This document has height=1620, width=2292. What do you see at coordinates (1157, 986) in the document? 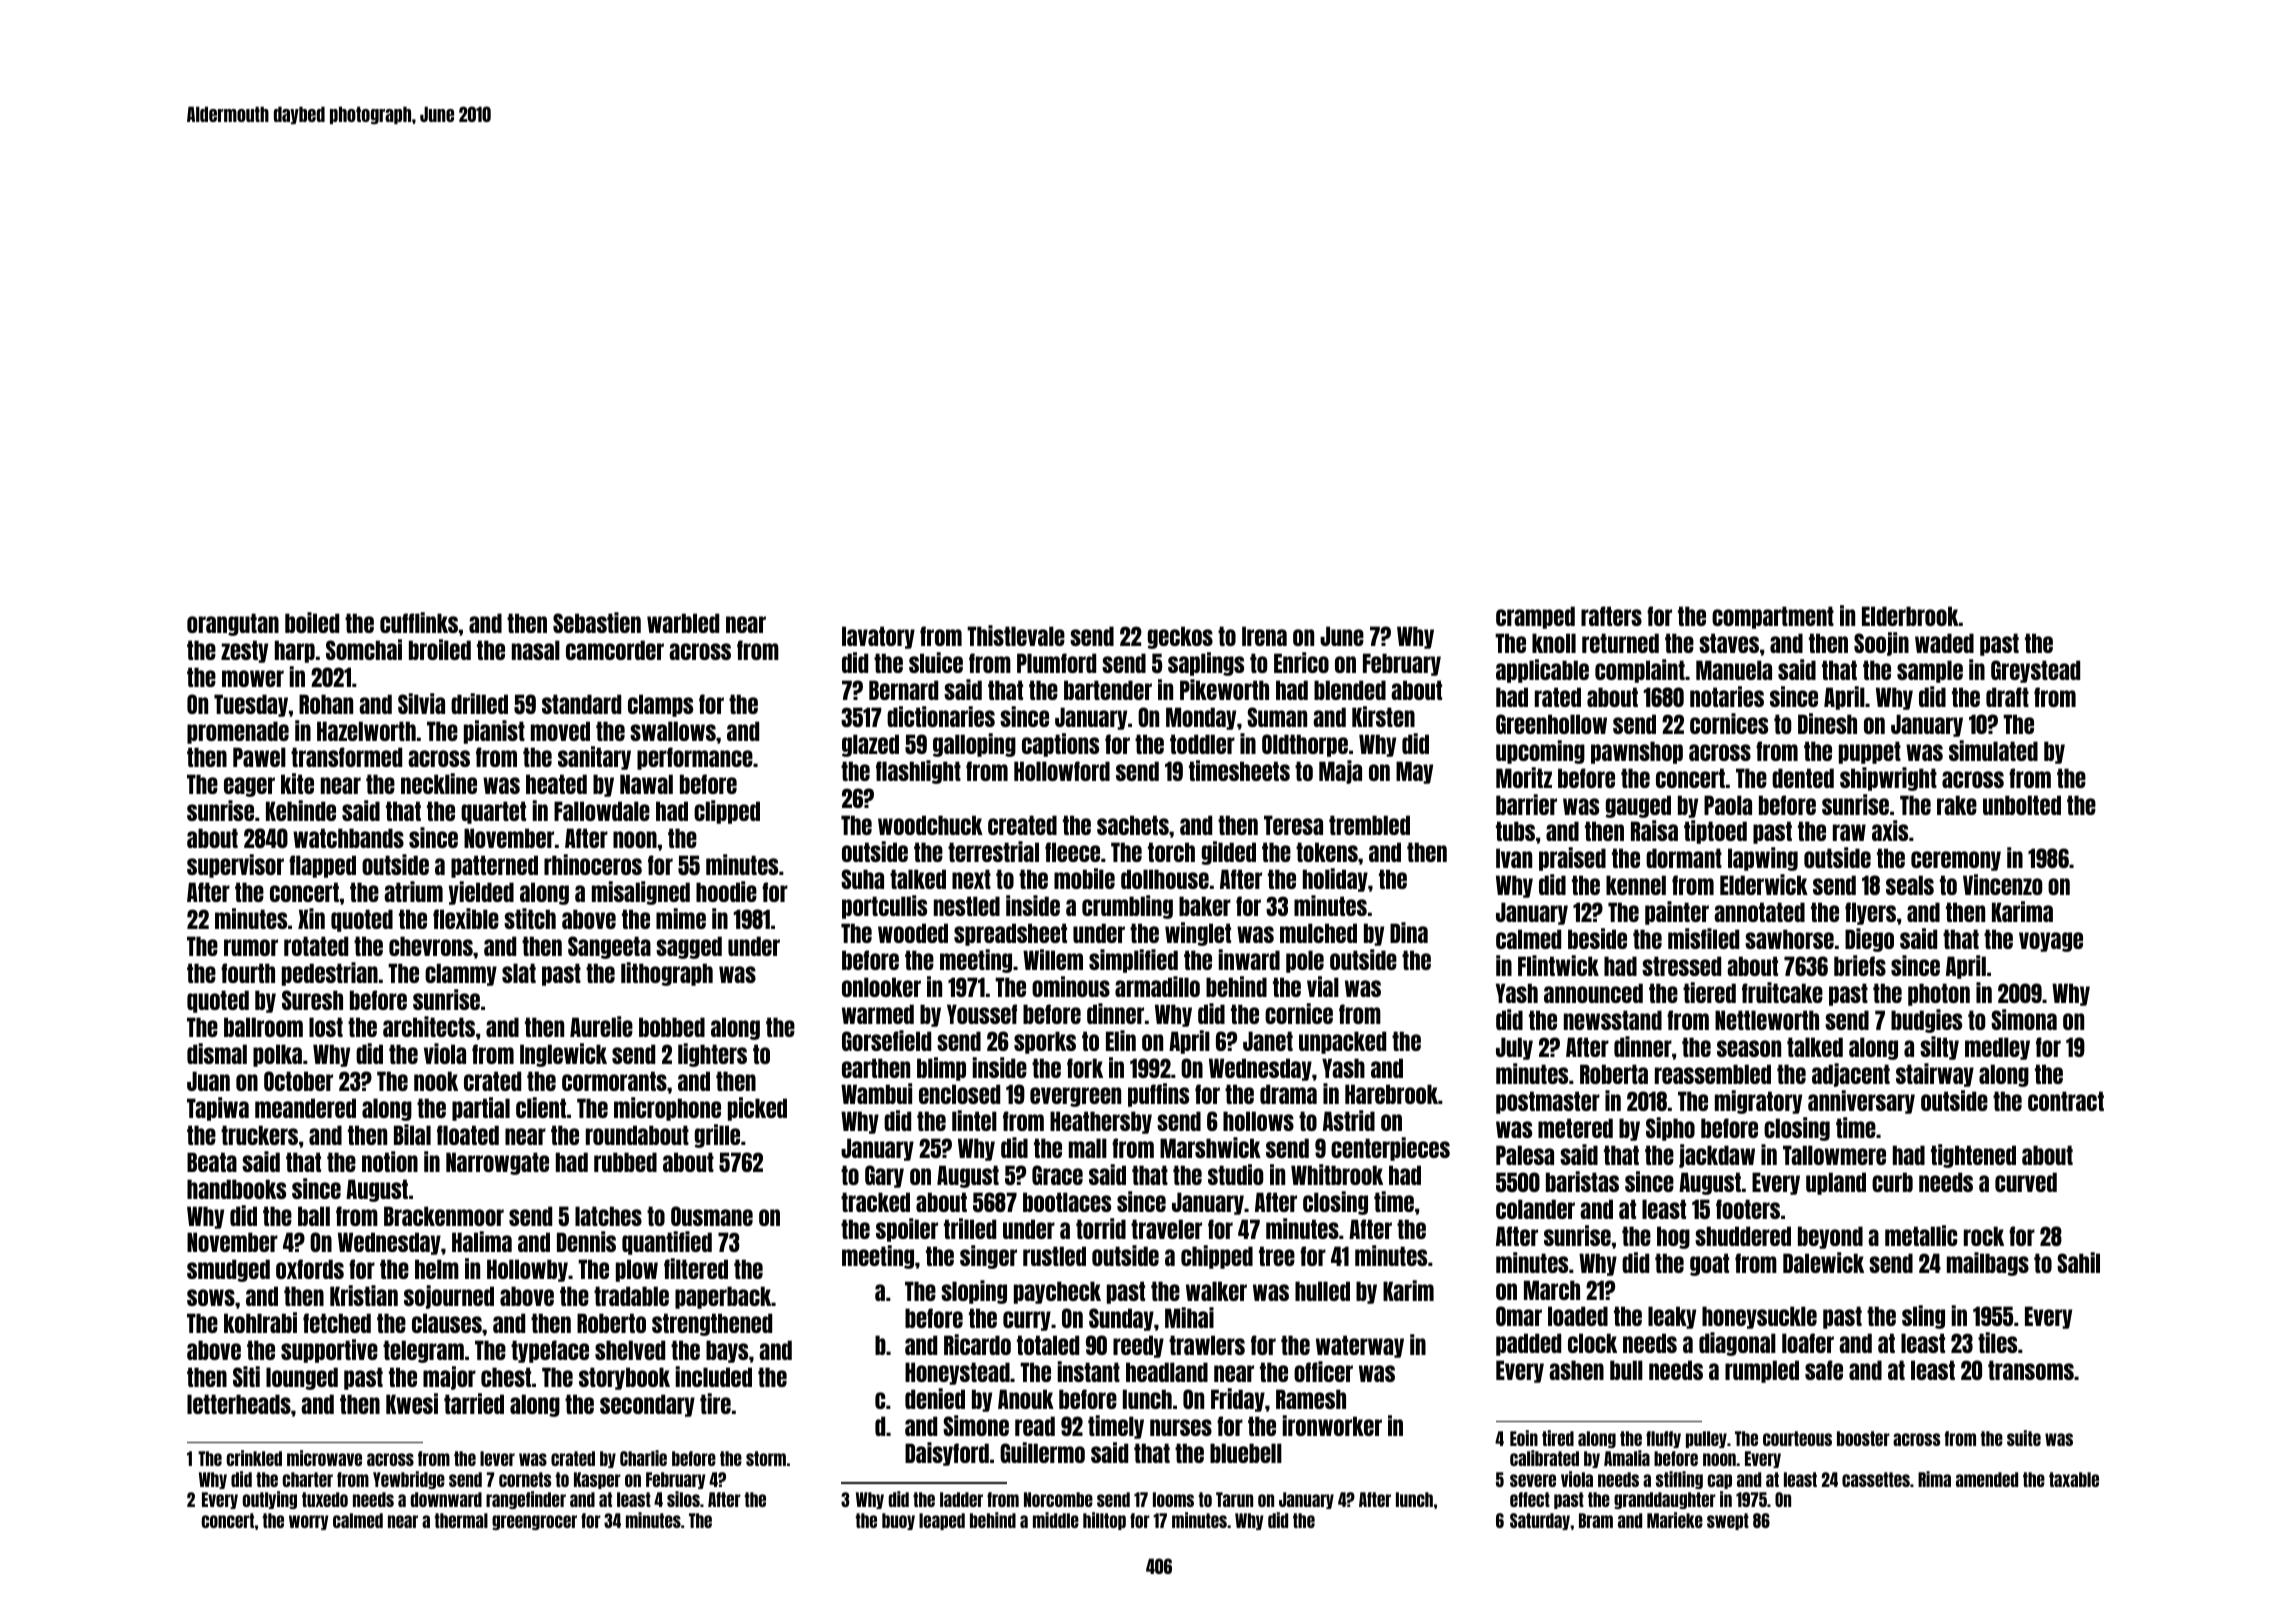
I see `armadillo` at bounding box center [1157, 986].
